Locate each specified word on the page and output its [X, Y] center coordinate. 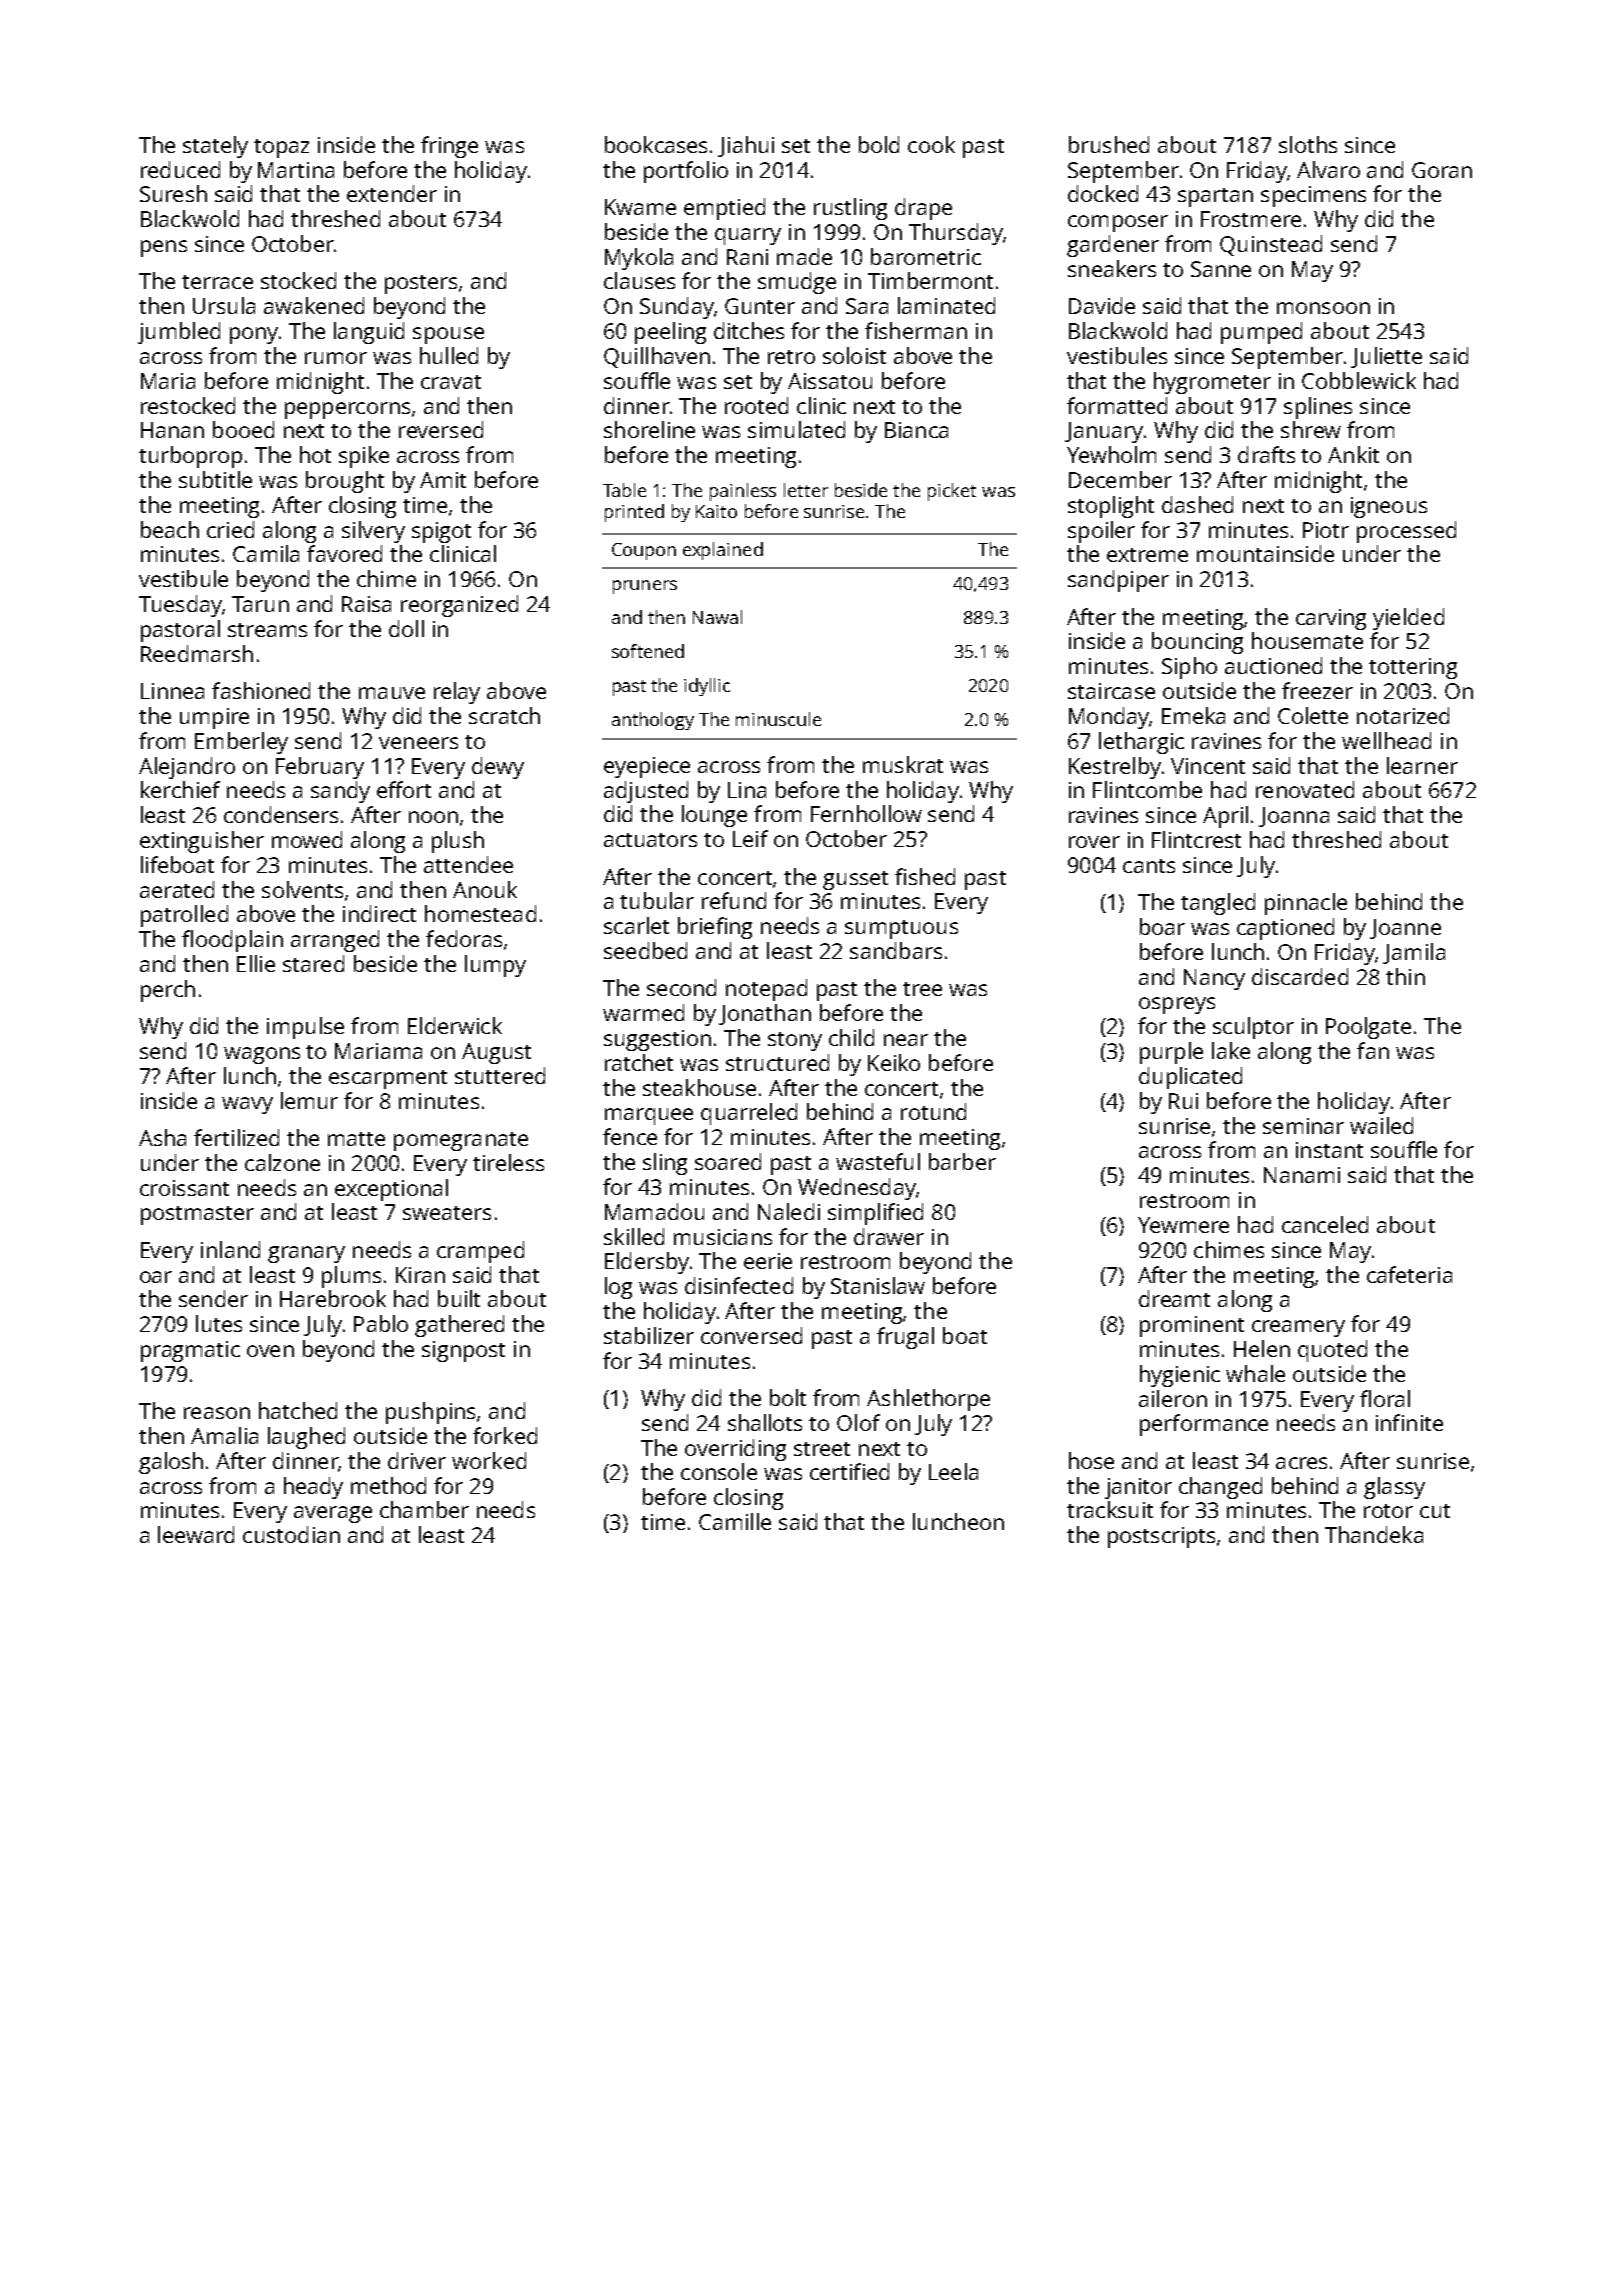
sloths [1308, 144]
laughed [306, 1438]
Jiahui [746, 146]
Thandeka [1374, 1534]
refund [734, 900]
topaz [281, 148]
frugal [905, 1338]
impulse [305, 1028]
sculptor [1253, 1028]
